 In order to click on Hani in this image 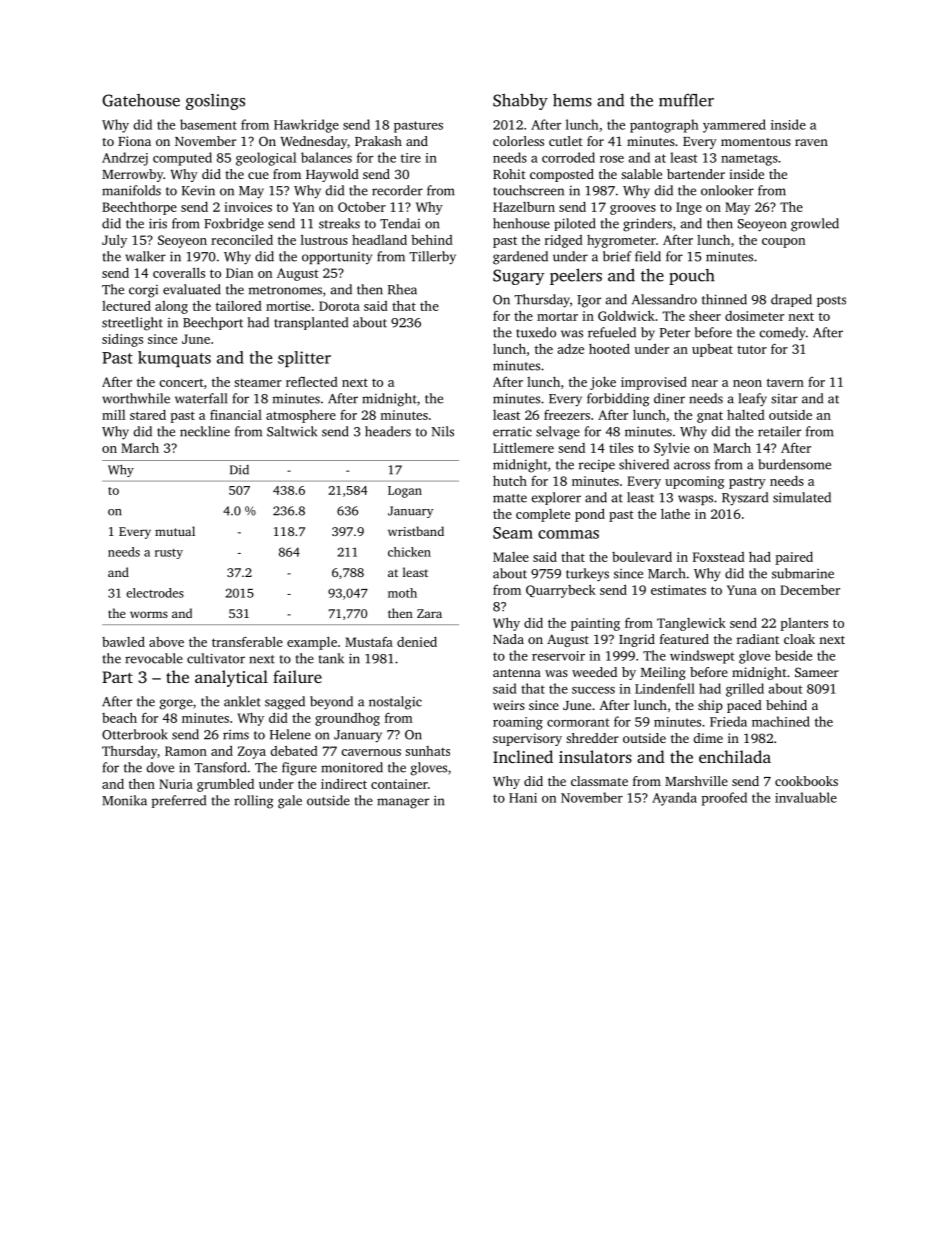, I will do `click(523, 798)`.
